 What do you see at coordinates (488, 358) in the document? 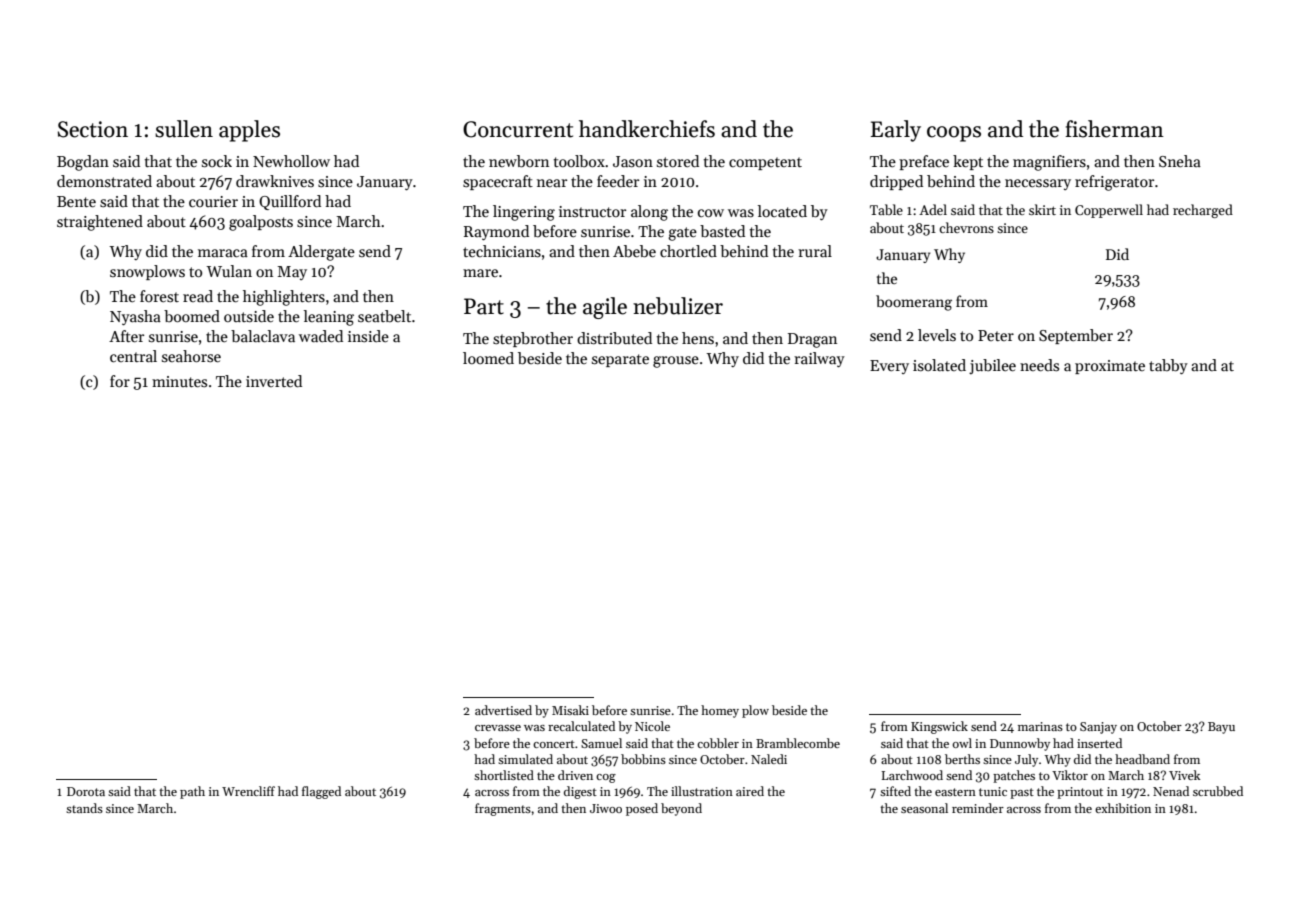
I see `loomed` at bounding box center [488, 358].
